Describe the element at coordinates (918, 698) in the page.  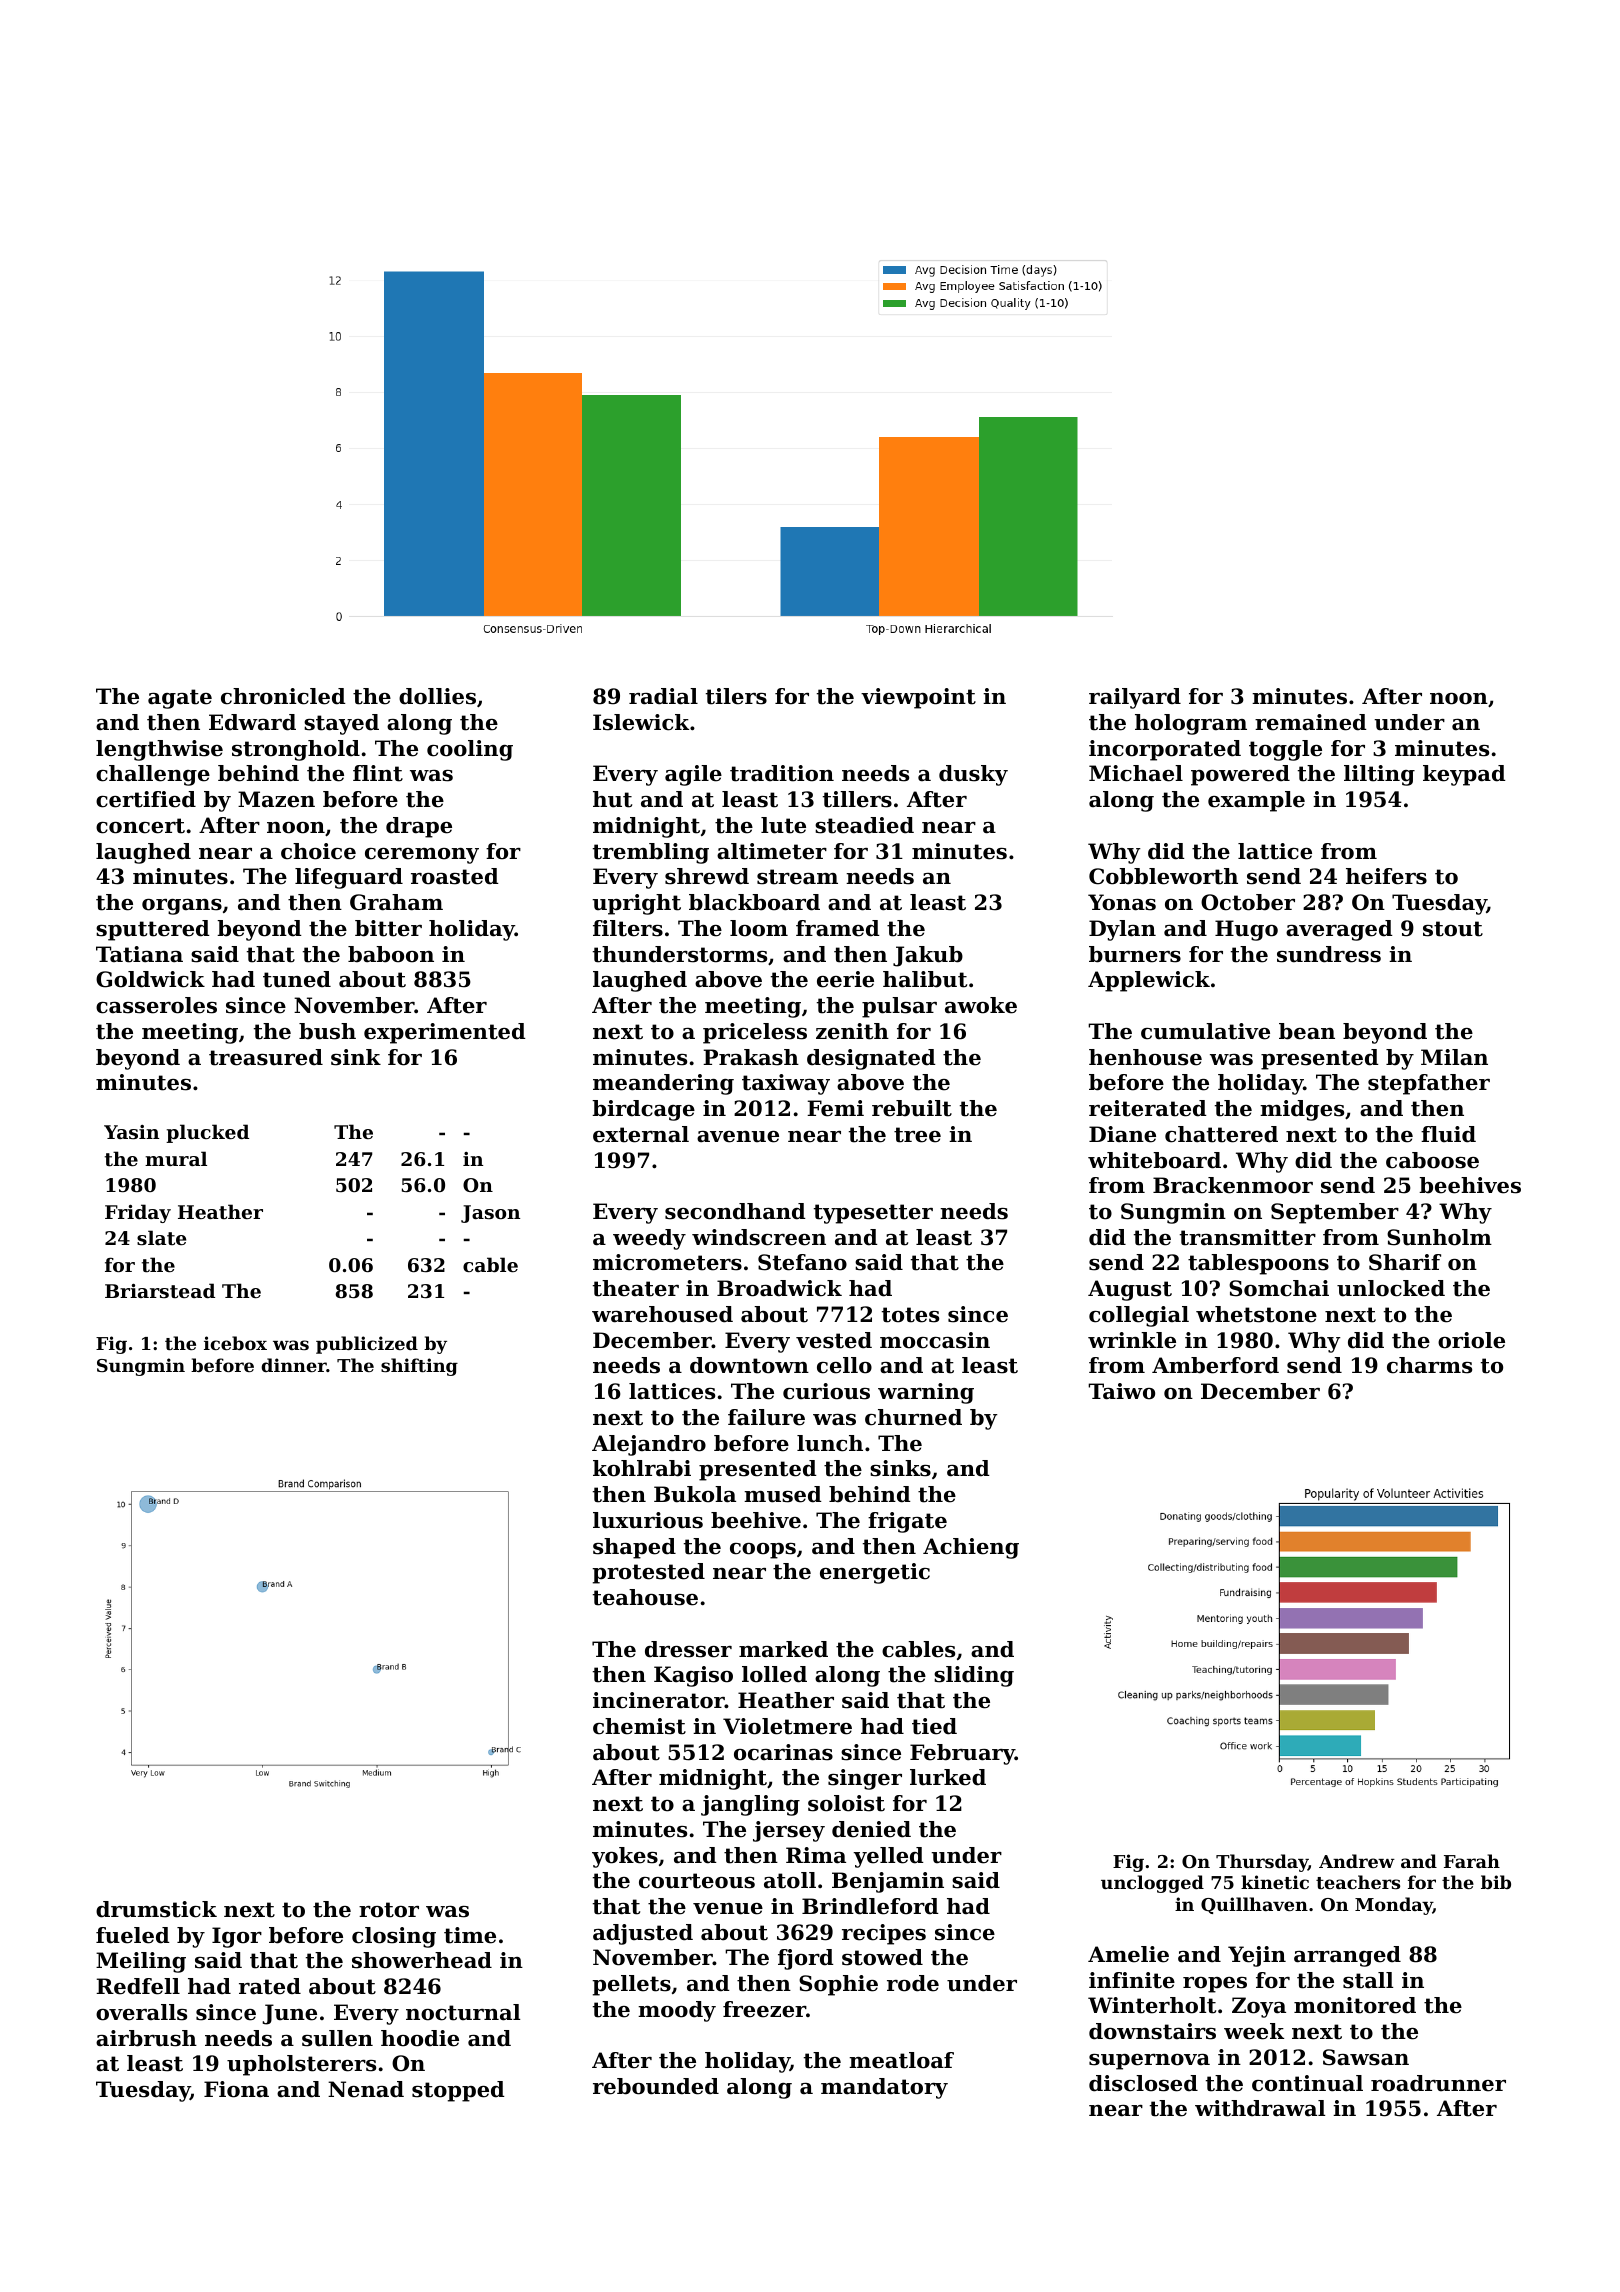
I see `viewpoint` at that location.
